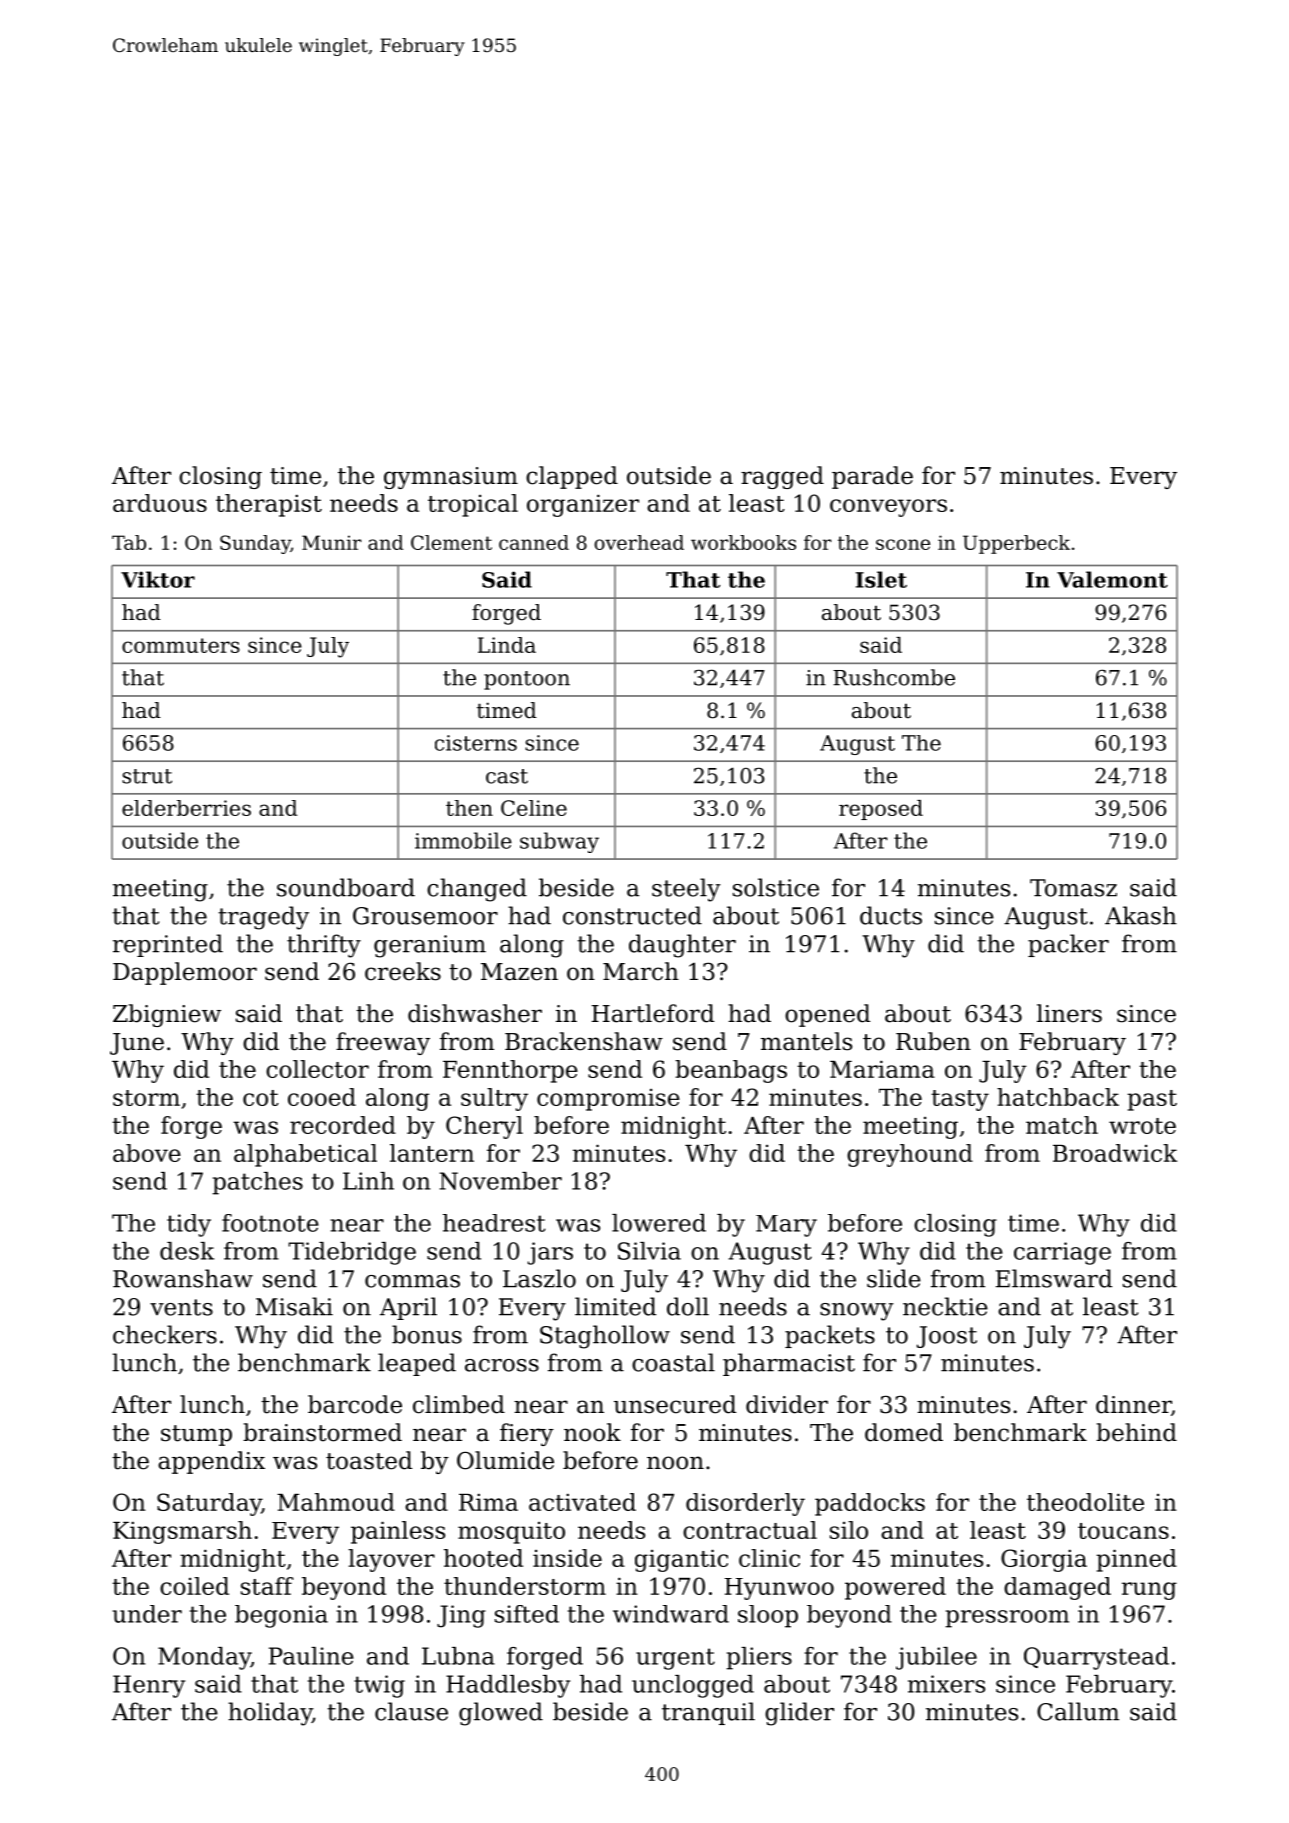  I want to click on glowed, so click(501, 1714).
